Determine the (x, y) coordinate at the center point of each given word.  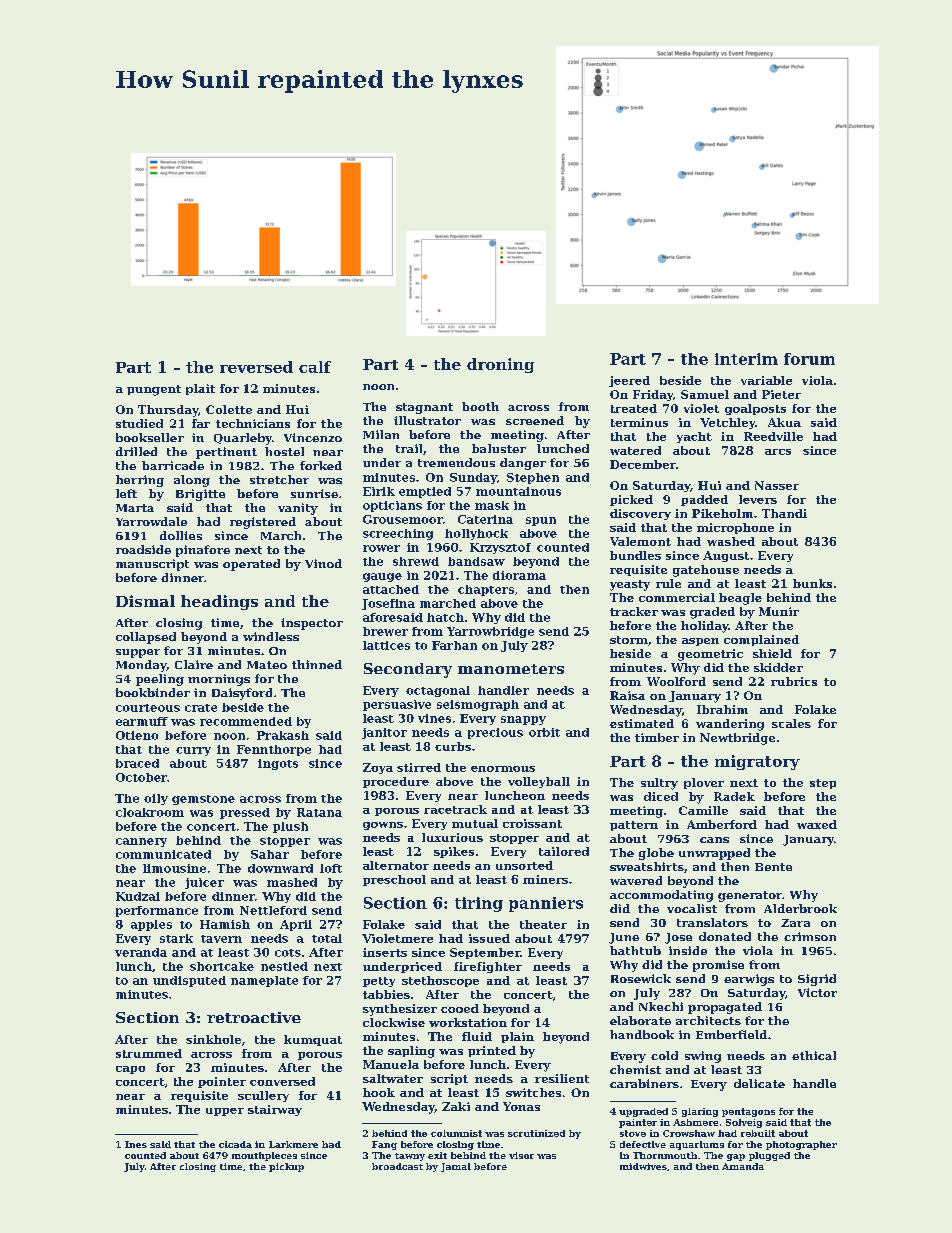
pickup (286, 1167)
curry (193, 751)
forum (809, 359)
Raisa (627, 695)
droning (500, 365)
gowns (383, 826)
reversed (256, 367)
